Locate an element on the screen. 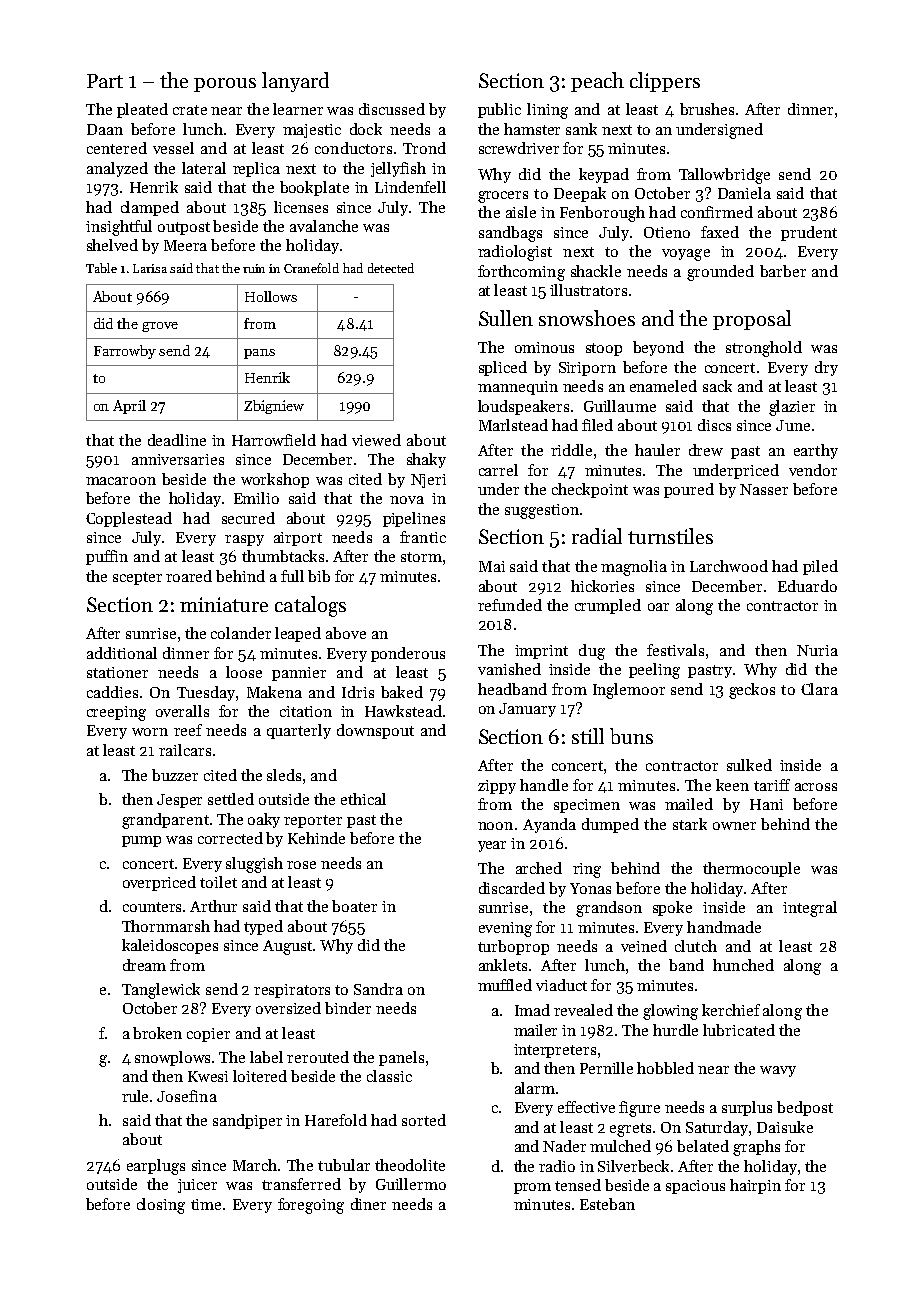  Nuria is located at coordinates (817, 650).
